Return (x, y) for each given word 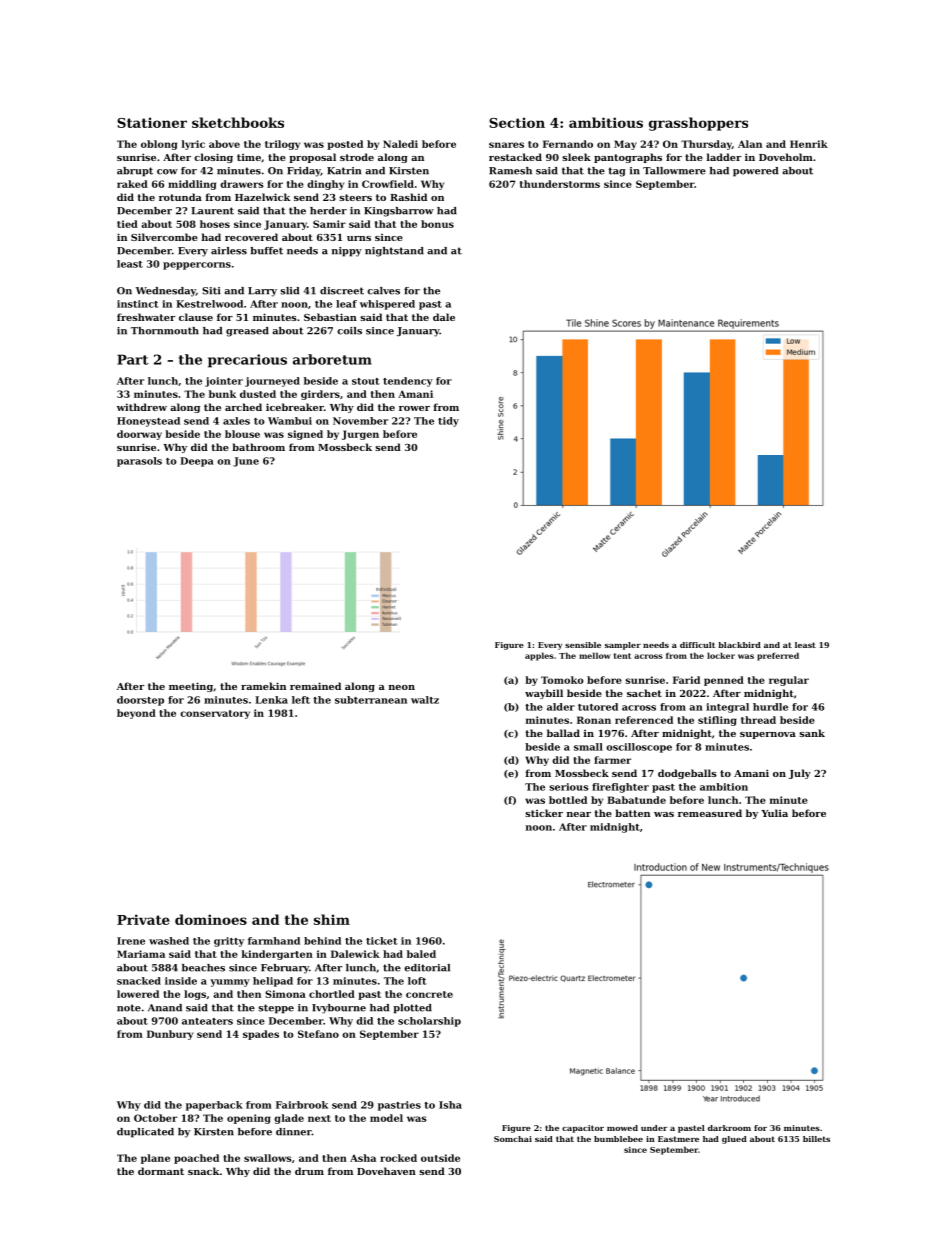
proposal (312, 158)
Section (517, 122)
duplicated (145, 1133)
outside (440, 1158)
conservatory (215, 714)
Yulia (774, 813)
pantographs (628, 158)
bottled (568, 800)
